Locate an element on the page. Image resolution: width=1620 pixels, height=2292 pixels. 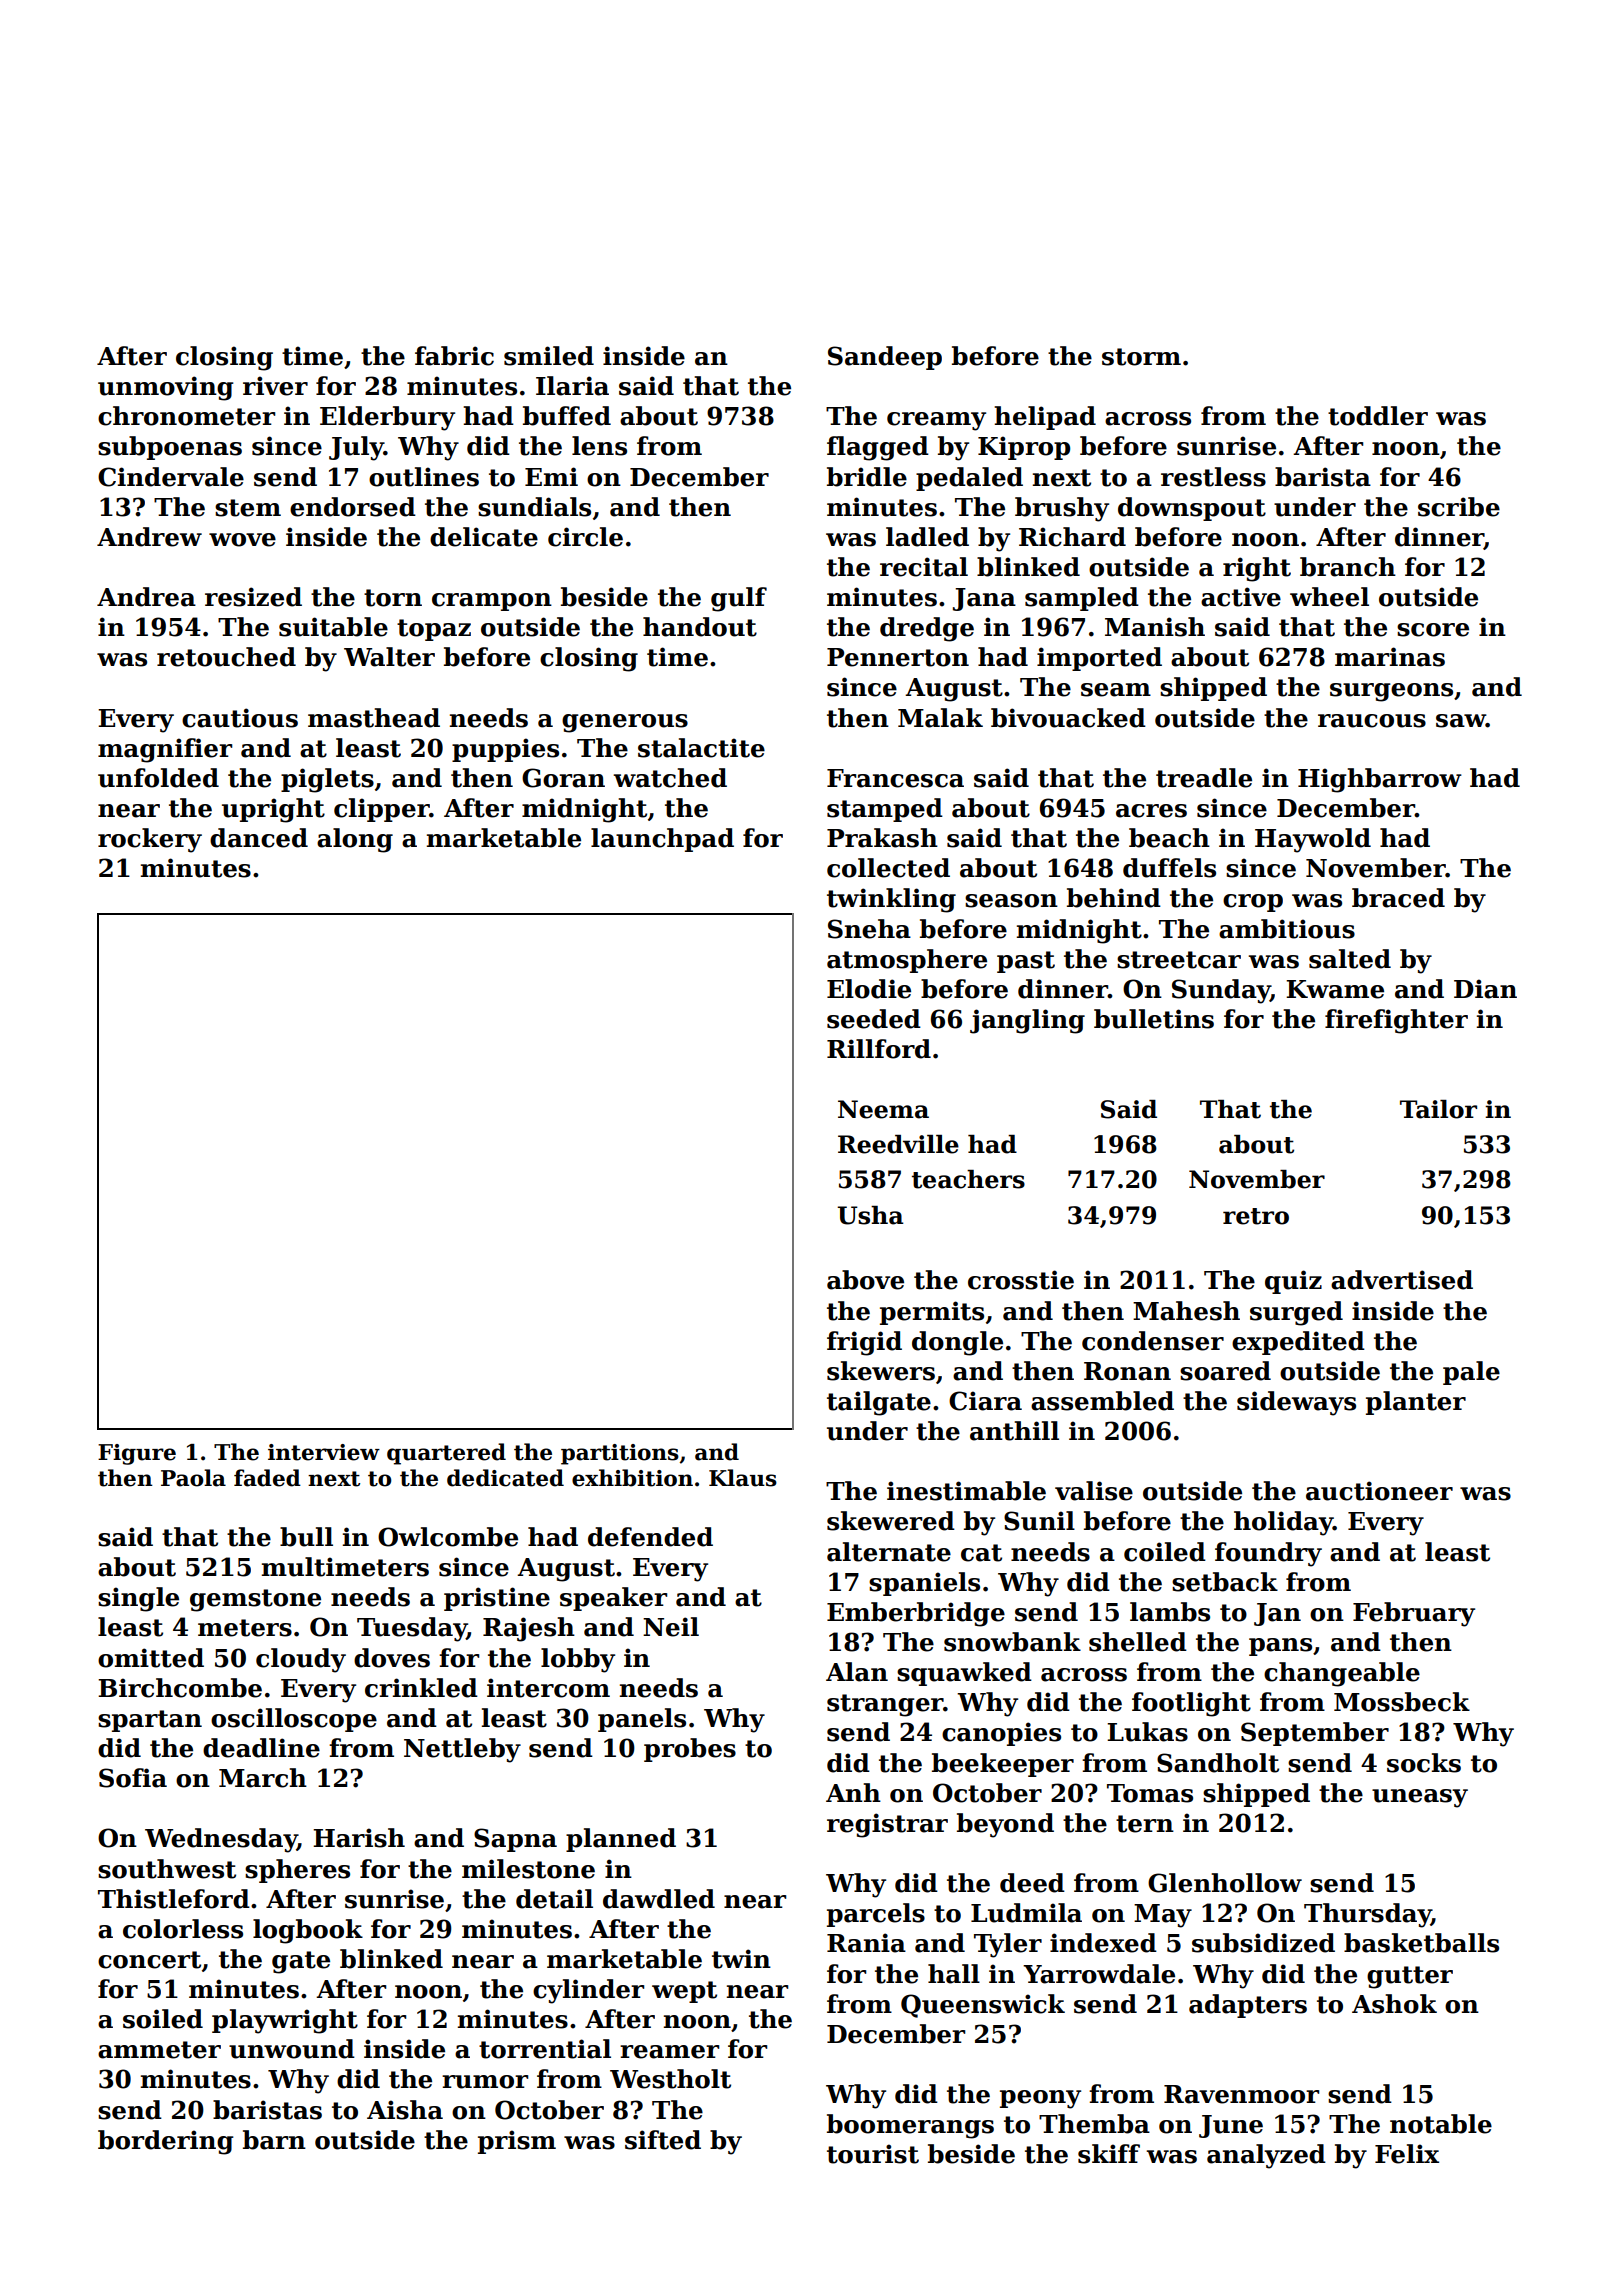
quartered is located at coordinates (446, 1454).
